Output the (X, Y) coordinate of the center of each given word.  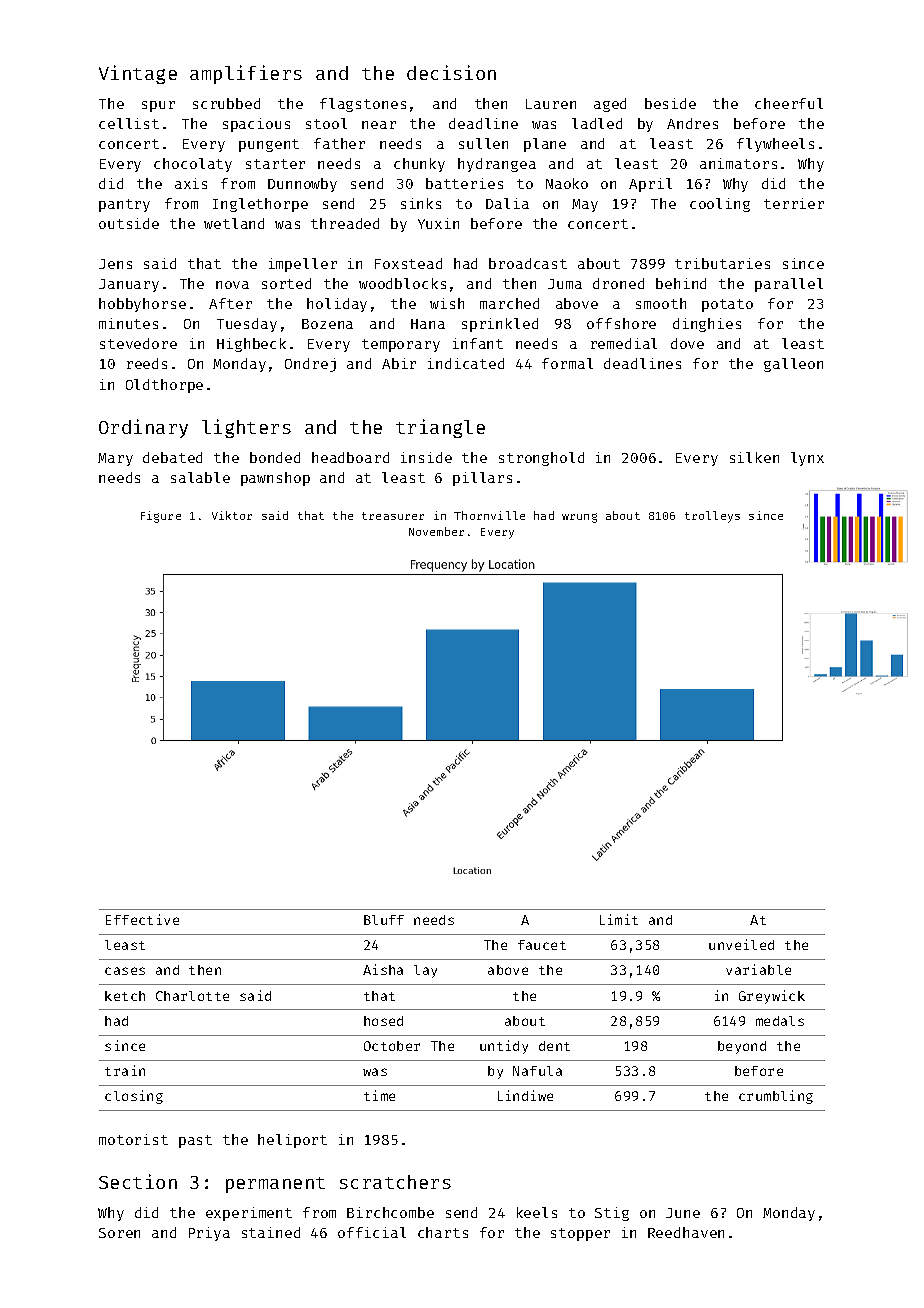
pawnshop (275, 479)
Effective (142, 919)
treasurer (393, 516)
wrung (579, 518)
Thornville (489, 515)
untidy (504, 1047)
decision (451, 72)
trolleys (712, 517)
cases (125, 971)
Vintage (138, 74)
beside (670, 103)
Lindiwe (525, 1095)
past (195, 1141)
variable (758, 969)
